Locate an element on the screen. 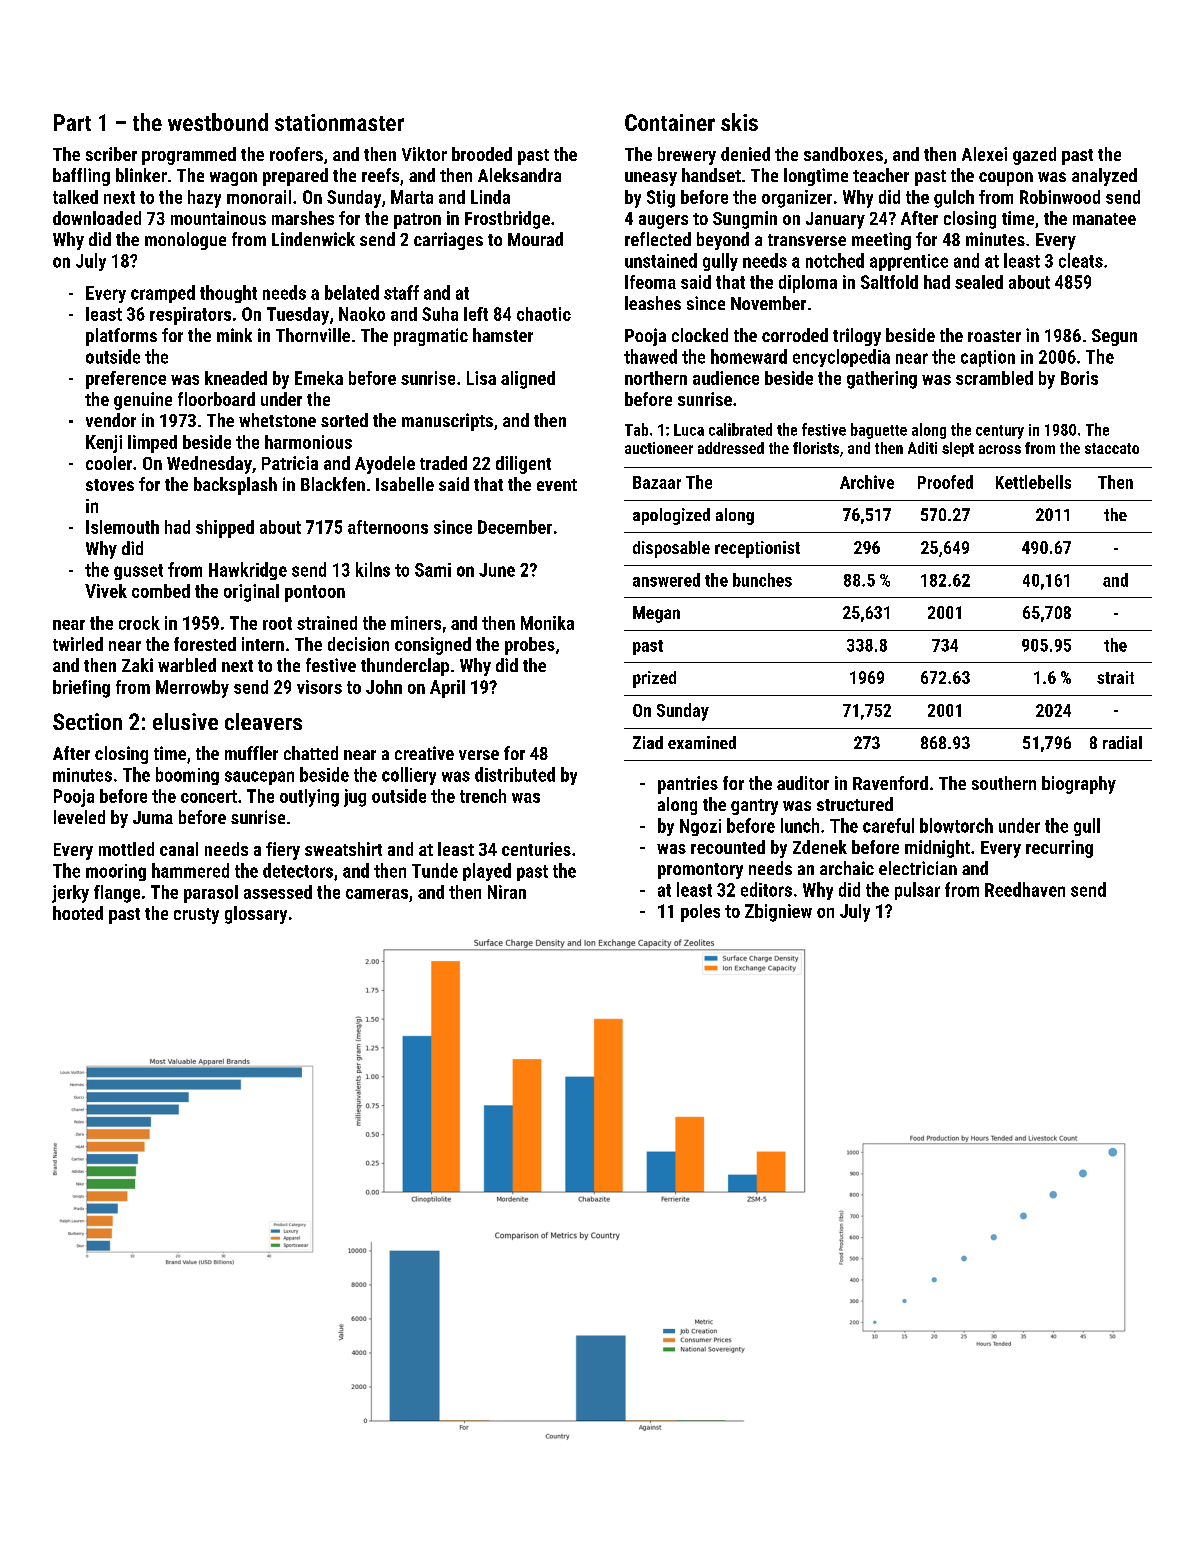 The image size is (1204, 1558). Robinwood is located at coordinates (1060, 197).
